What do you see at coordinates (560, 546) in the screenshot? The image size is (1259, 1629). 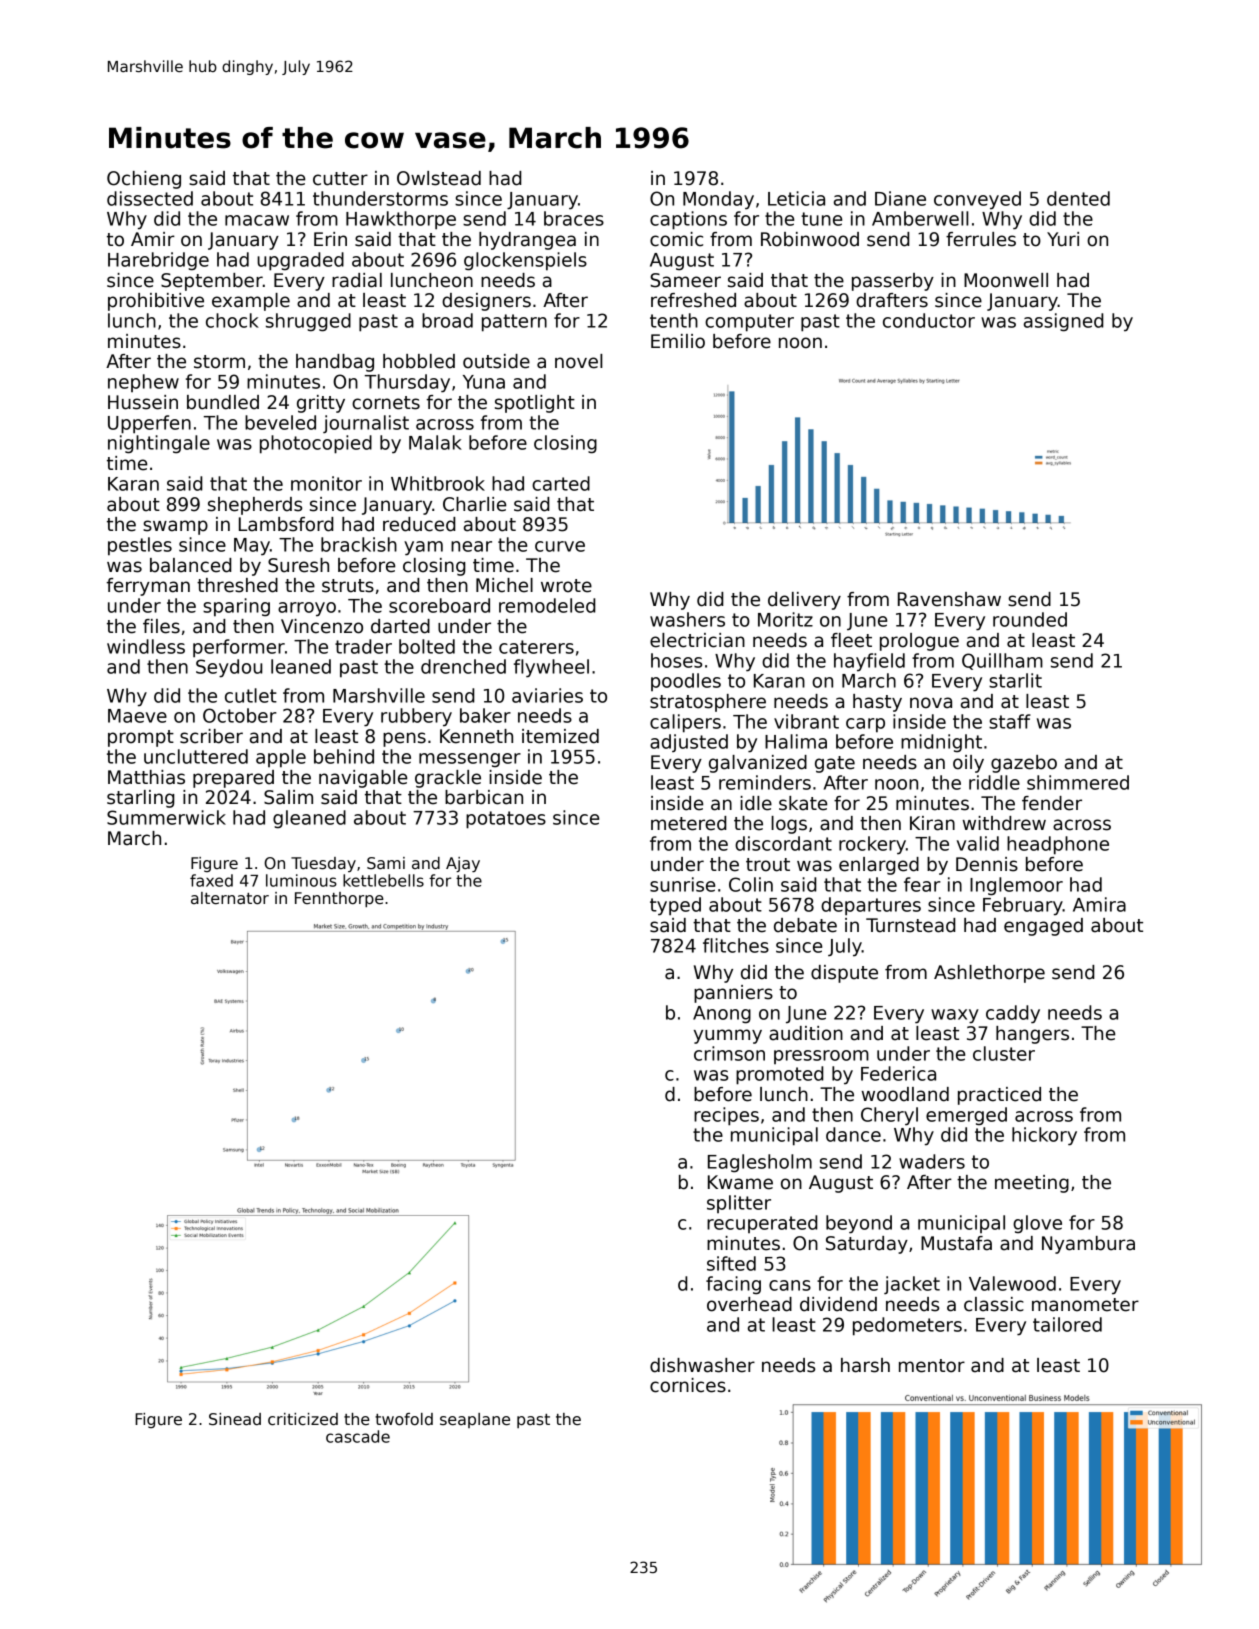 I see `curve` at bounding box center [560, 546].
